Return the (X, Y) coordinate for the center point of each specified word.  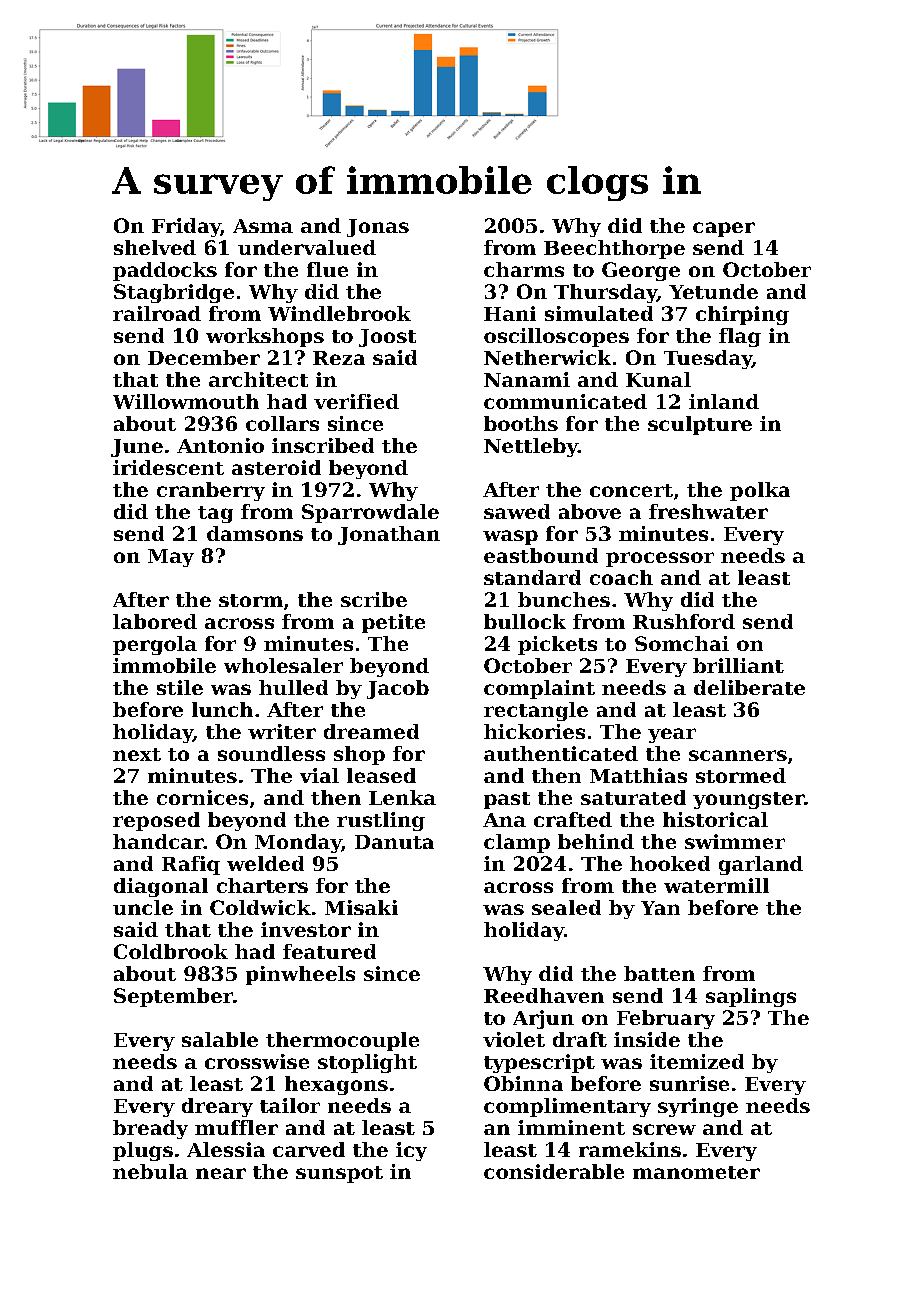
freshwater (708, 511)
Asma (263, 226)
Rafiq (191, 865)
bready (150, 1129)
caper (724, 229)
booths (521, 423)
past (507, 800)
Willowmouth (186, 401)
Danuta (394, 842)
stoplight (367, 1063)
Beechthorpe (614, 249)
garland (761, 865)
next (137, 754)
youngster (748, 800)
